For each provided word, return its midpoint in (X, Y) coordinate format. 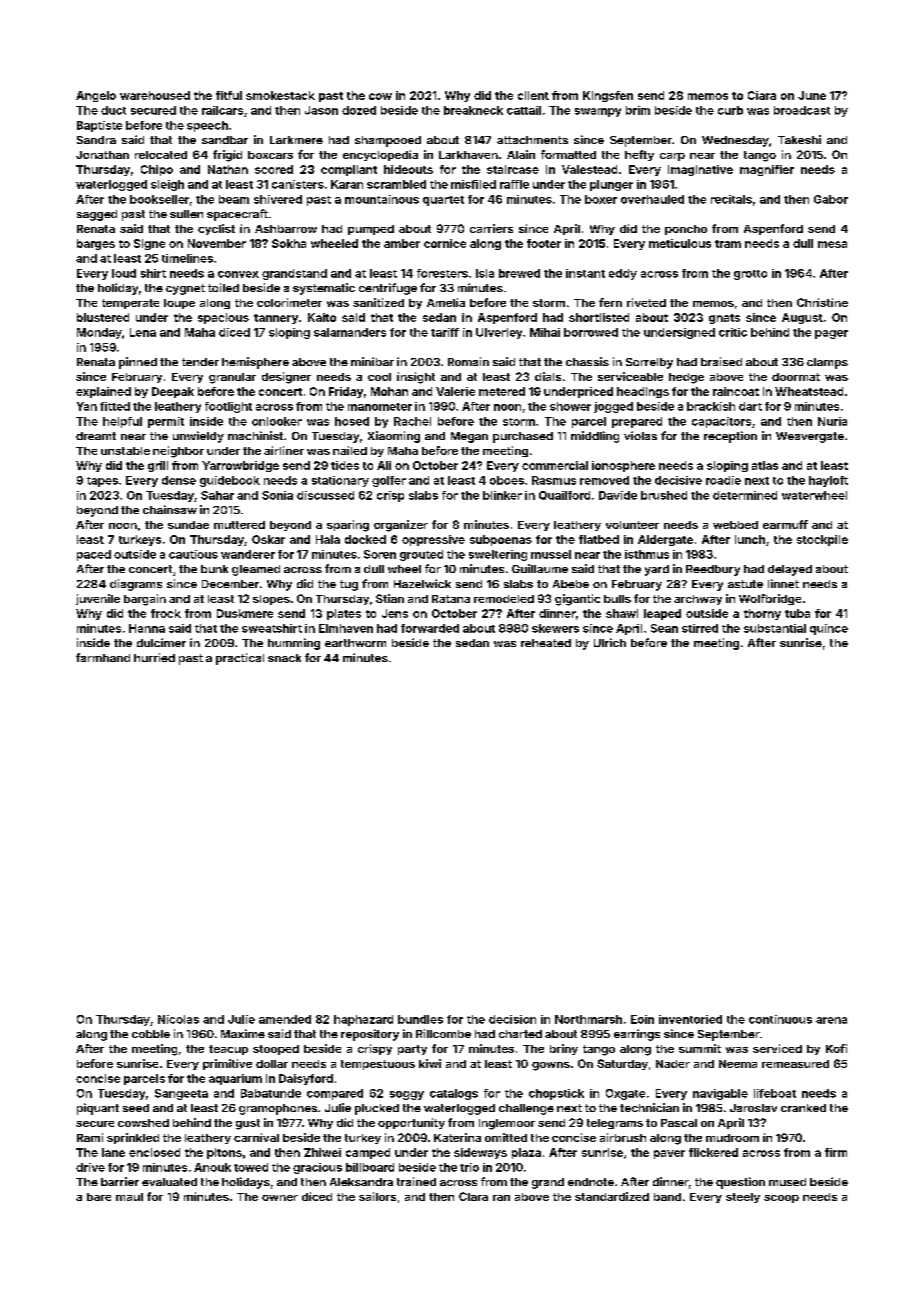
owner (280, 1198)
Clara (473, 1196)
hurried (154, 657)
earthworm (355, 643)
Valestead (589, 169)
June (812, 95)
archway (698, 600)
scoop (781, 1199)
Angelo (96, 96)
